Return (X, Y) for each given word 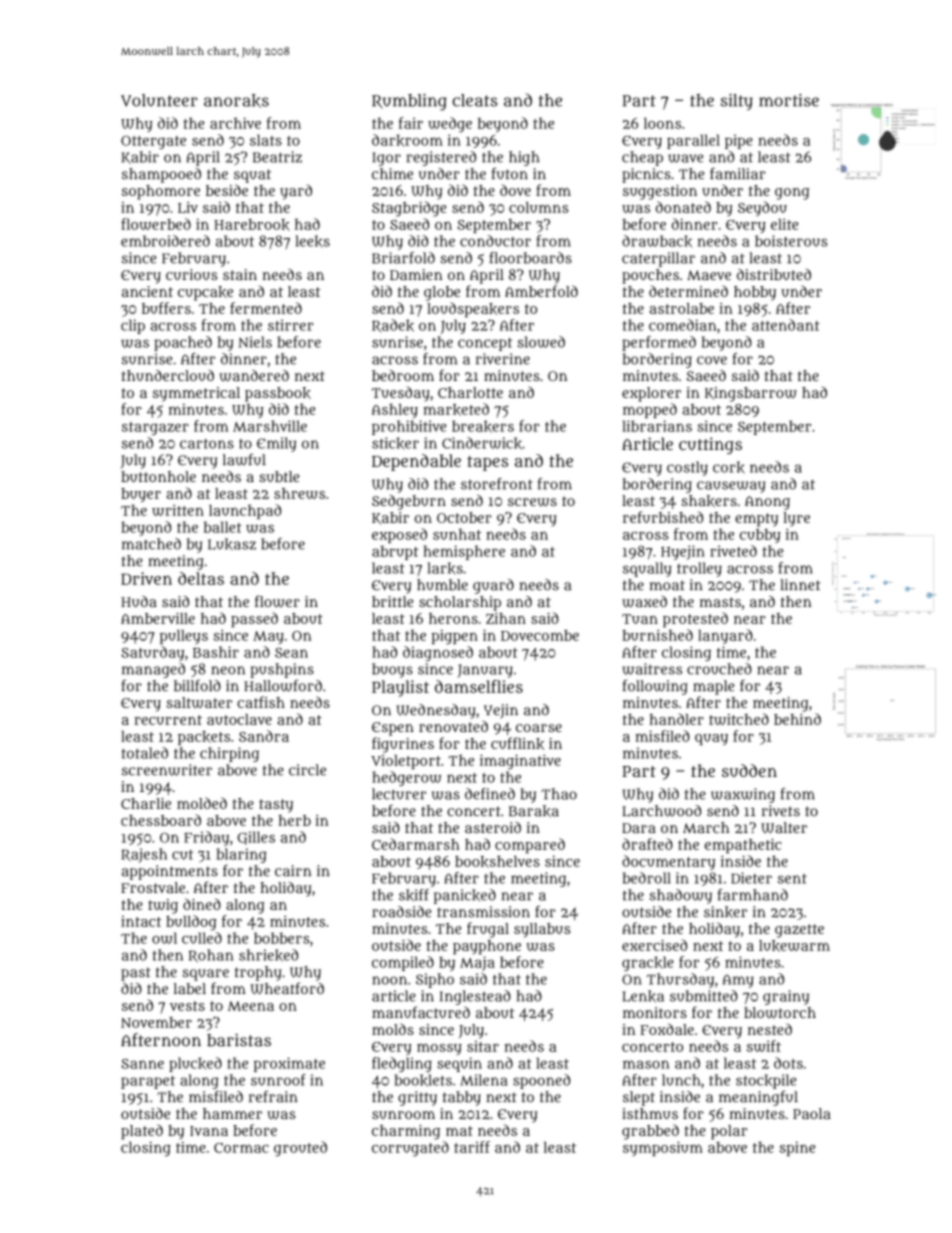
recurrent (168, 720)
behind (797, 719)
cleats (475, 100)
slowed (541, 342)
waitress (652, 669)
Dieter (751, 878)
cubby (760, 536)
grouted (300, 1148)
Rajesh (144, 855)
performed (659, 343)
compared (530, 846)
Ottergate (153, 142)
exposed (399, 535)
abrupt (395, 553)
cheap (642, 158)
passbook (278, 394)
